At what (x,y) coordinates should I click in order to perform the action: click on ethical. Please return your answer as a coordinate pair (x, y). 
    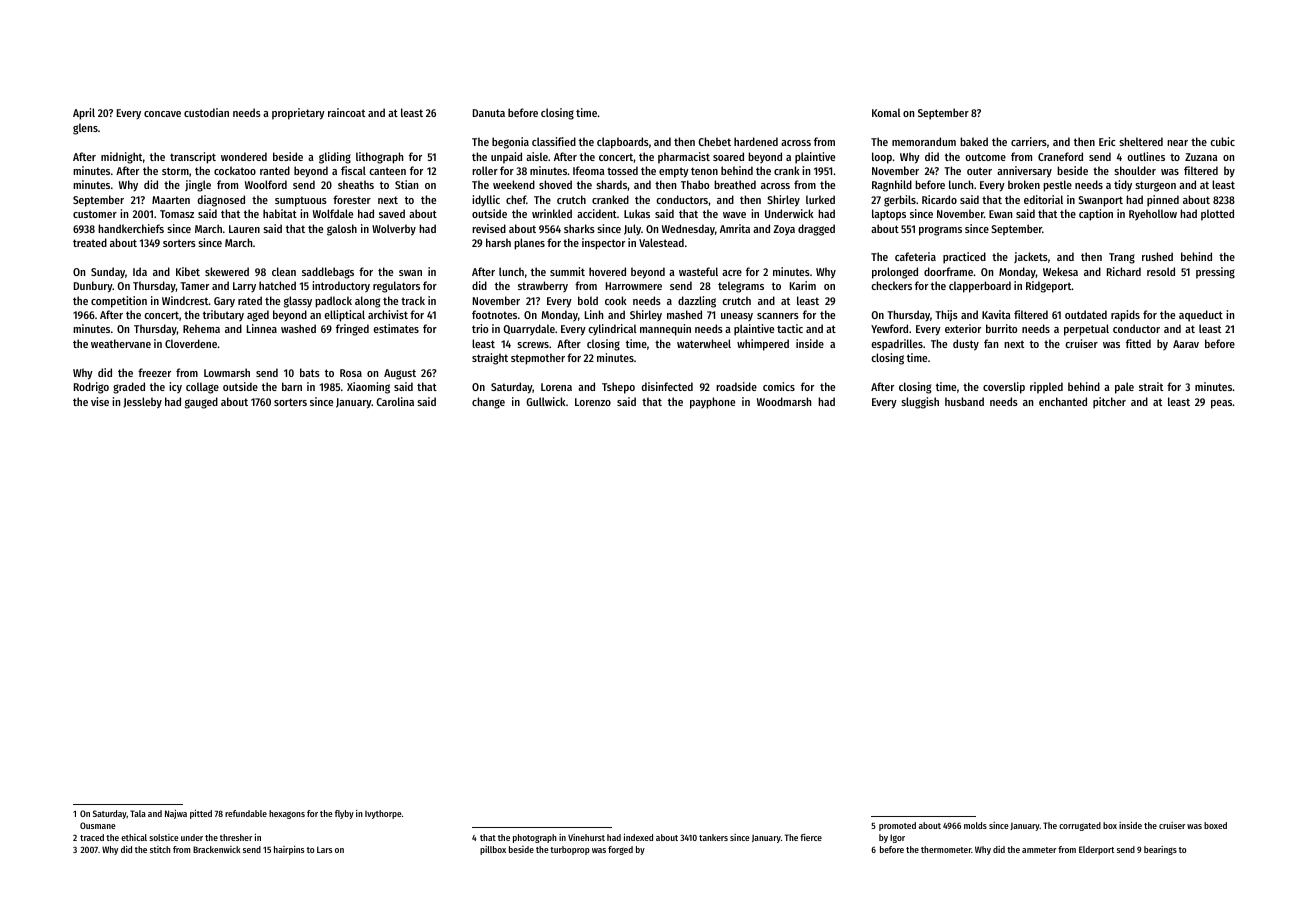
    Looking at the image, I should click on (134, 837).
